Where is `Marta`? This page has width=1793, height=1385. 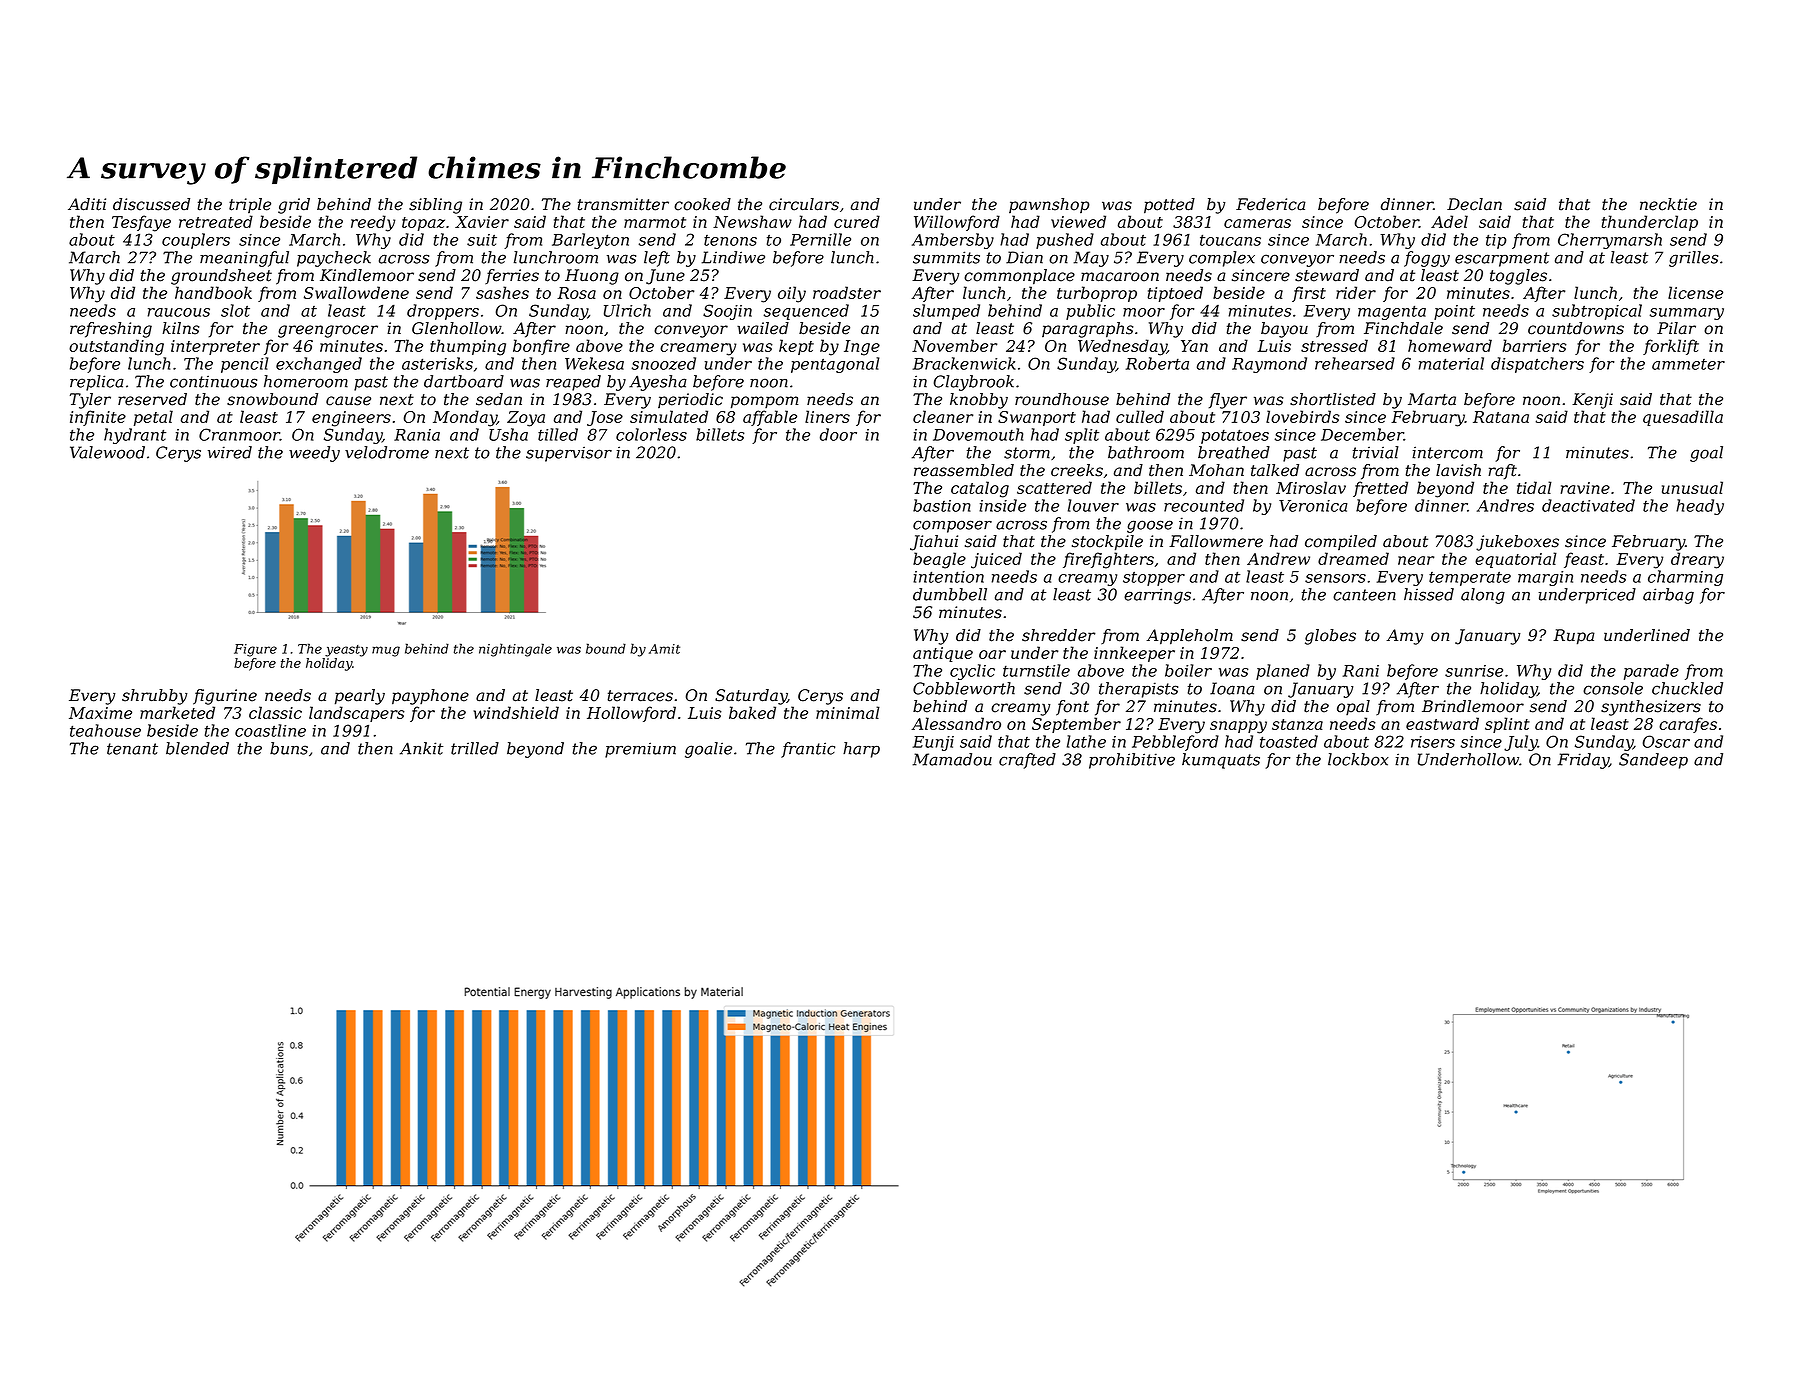 Marta is located at coordinates (1432, 399).
